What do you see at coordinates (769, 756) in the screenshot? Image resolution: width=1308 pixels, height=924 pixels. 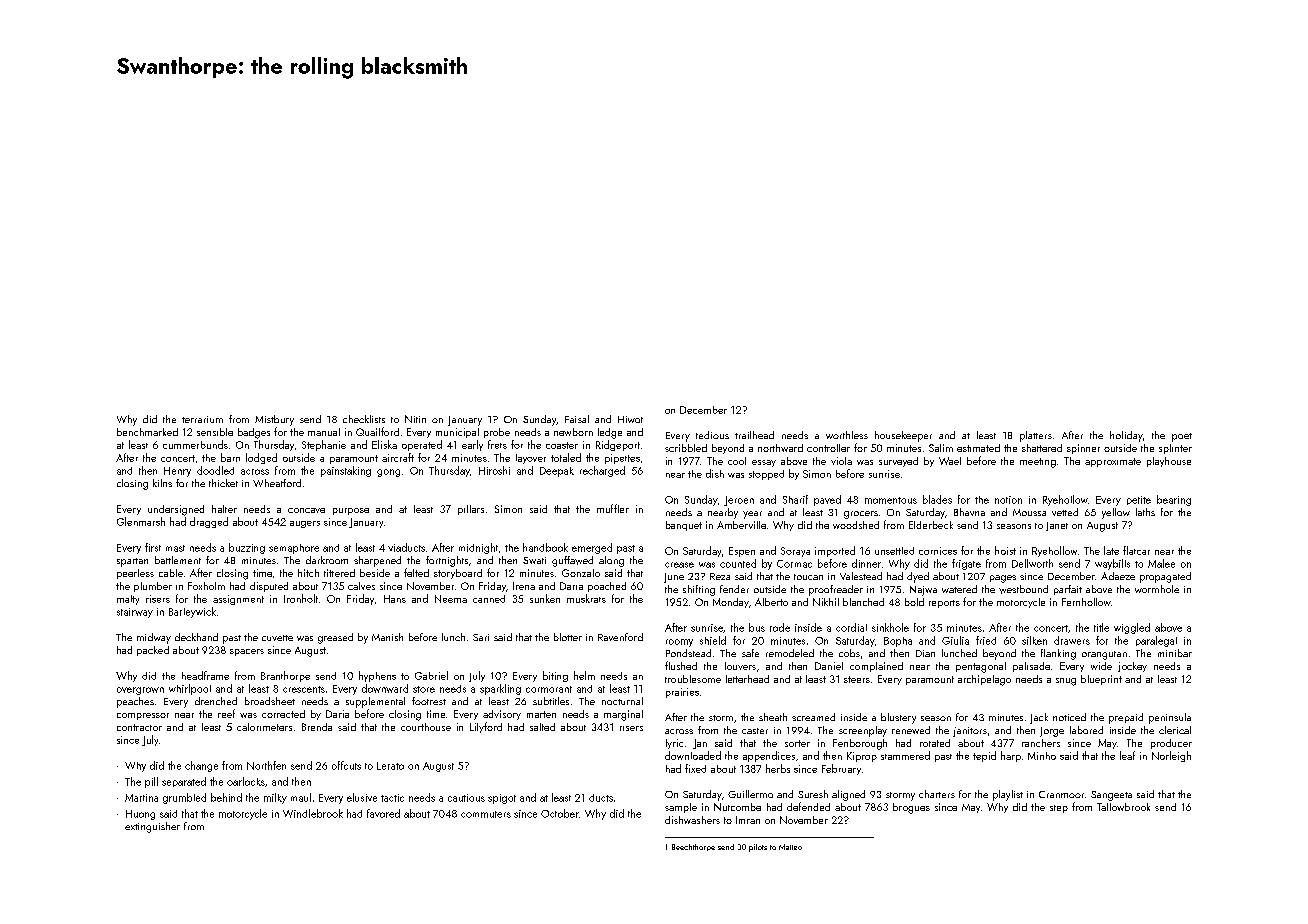 I see `appendices` at bounding box center [769, 756].
